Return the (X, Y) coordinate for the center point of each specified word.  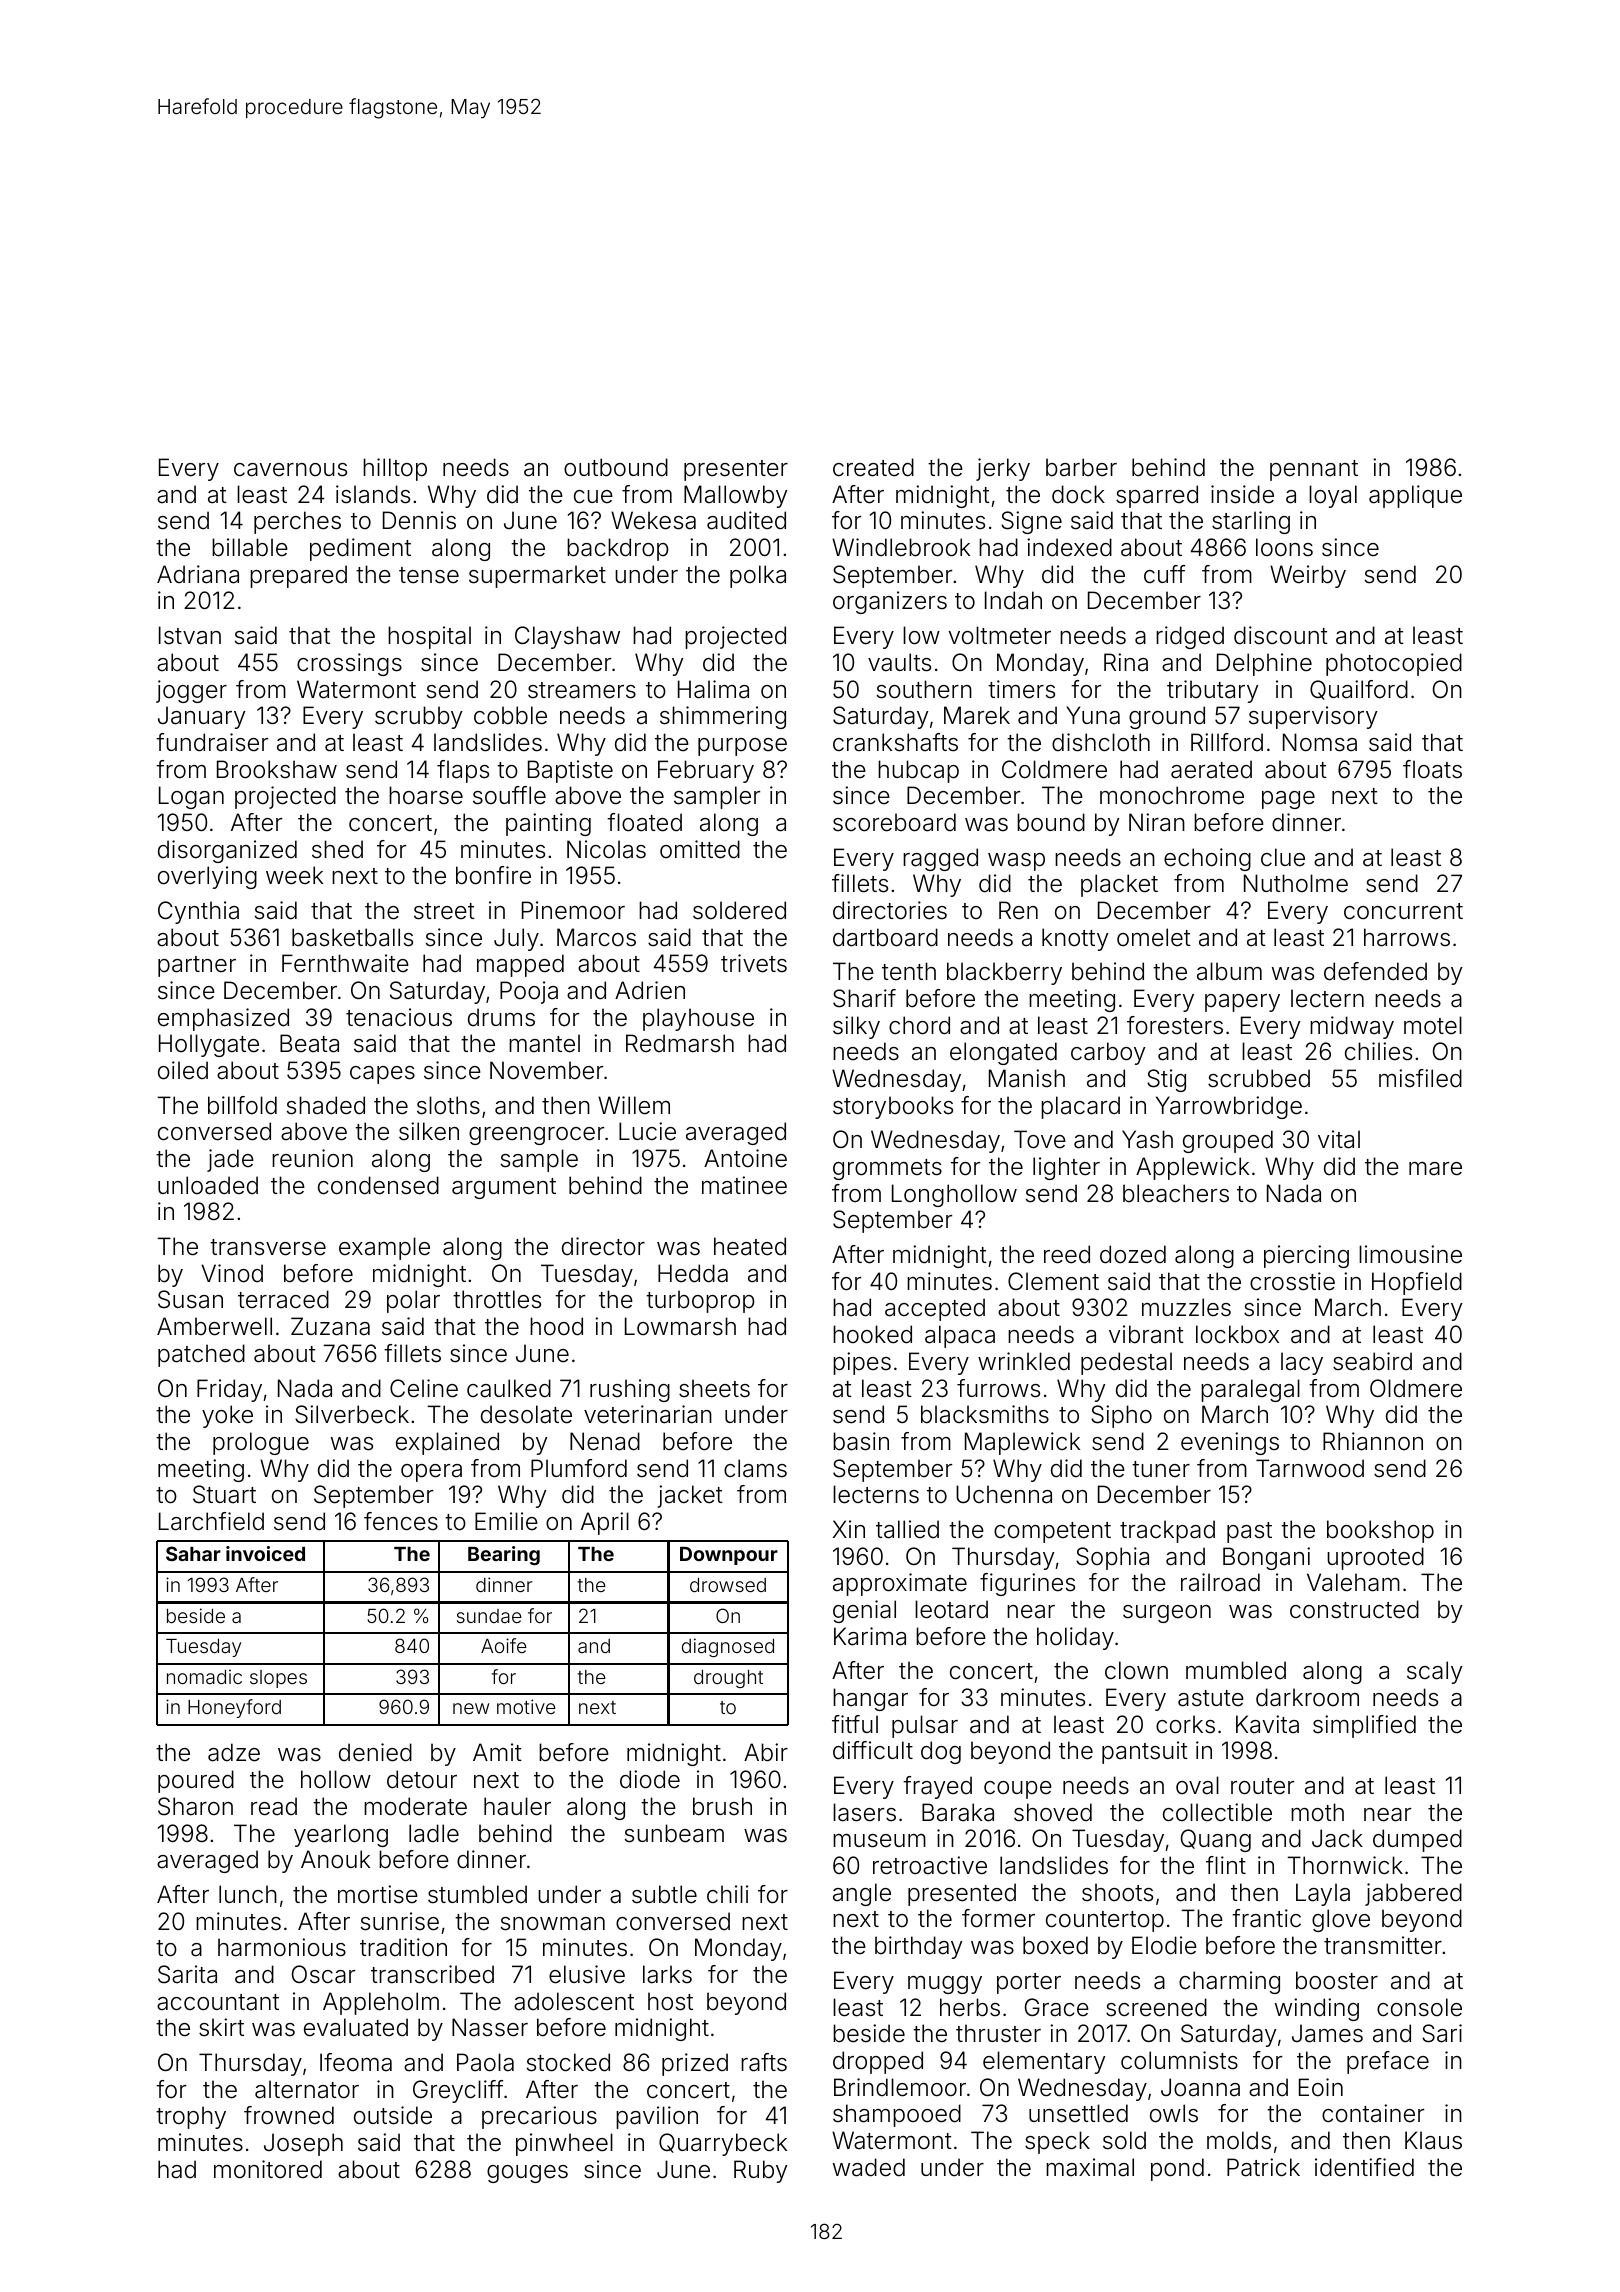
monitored (268, 2169)
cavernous (290, 470)
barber (1081, 467)
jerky (1003, 469)
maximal (1090, 2167)
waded (869, 2167)
